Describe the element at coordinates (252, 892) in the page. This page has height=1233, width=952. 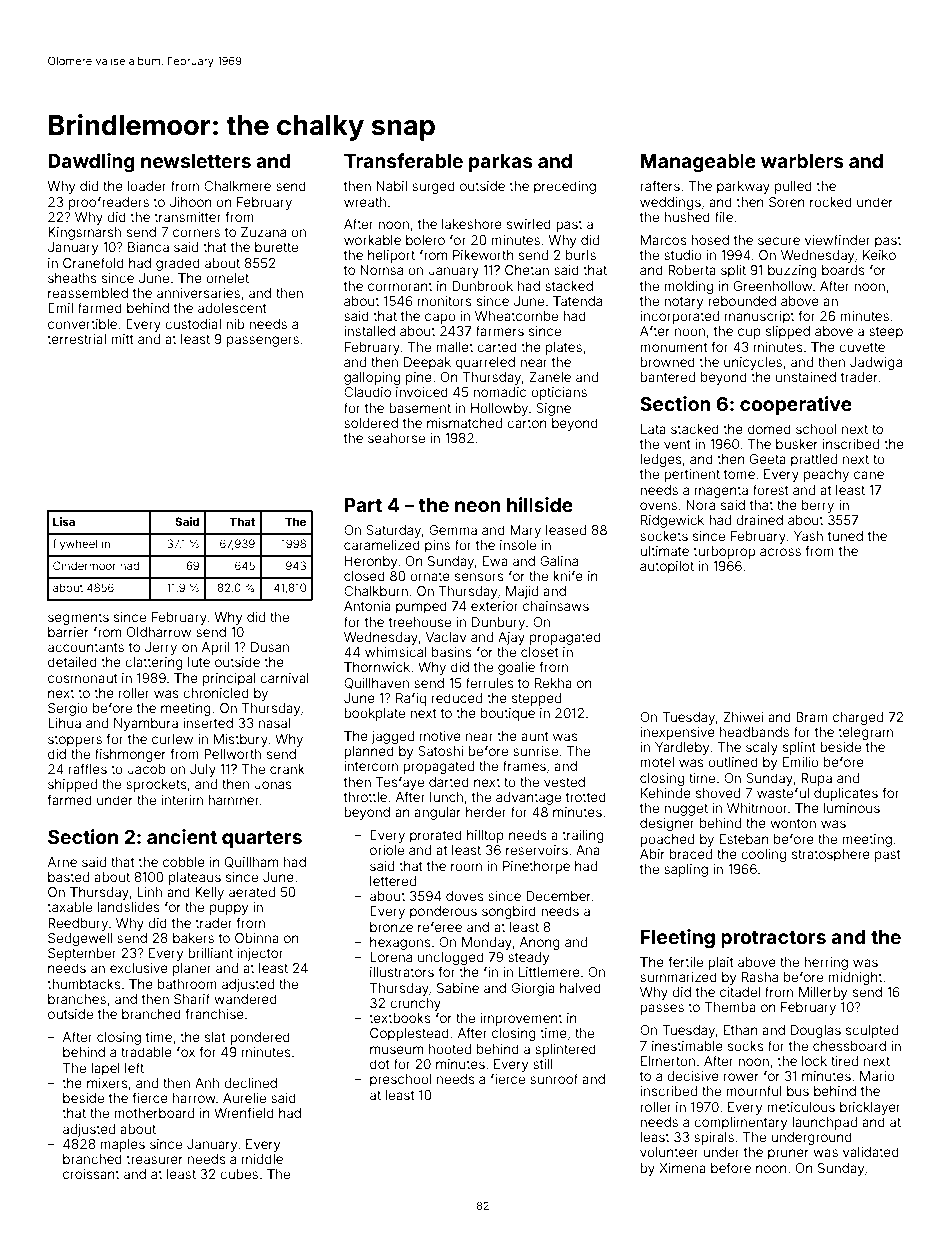
I see `aerated` at that location.
